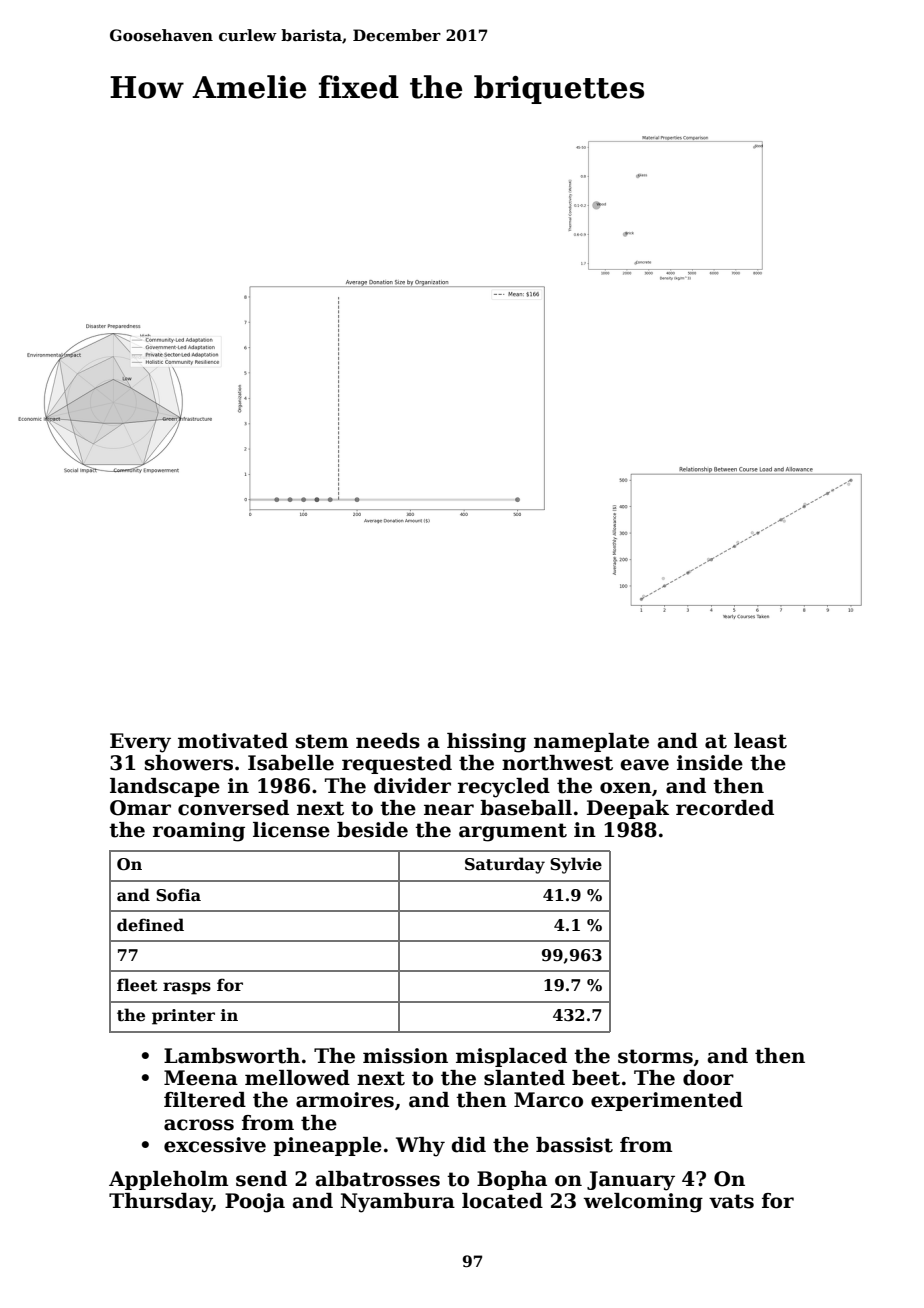  I want to click on slanted, so click(524, 1078).
